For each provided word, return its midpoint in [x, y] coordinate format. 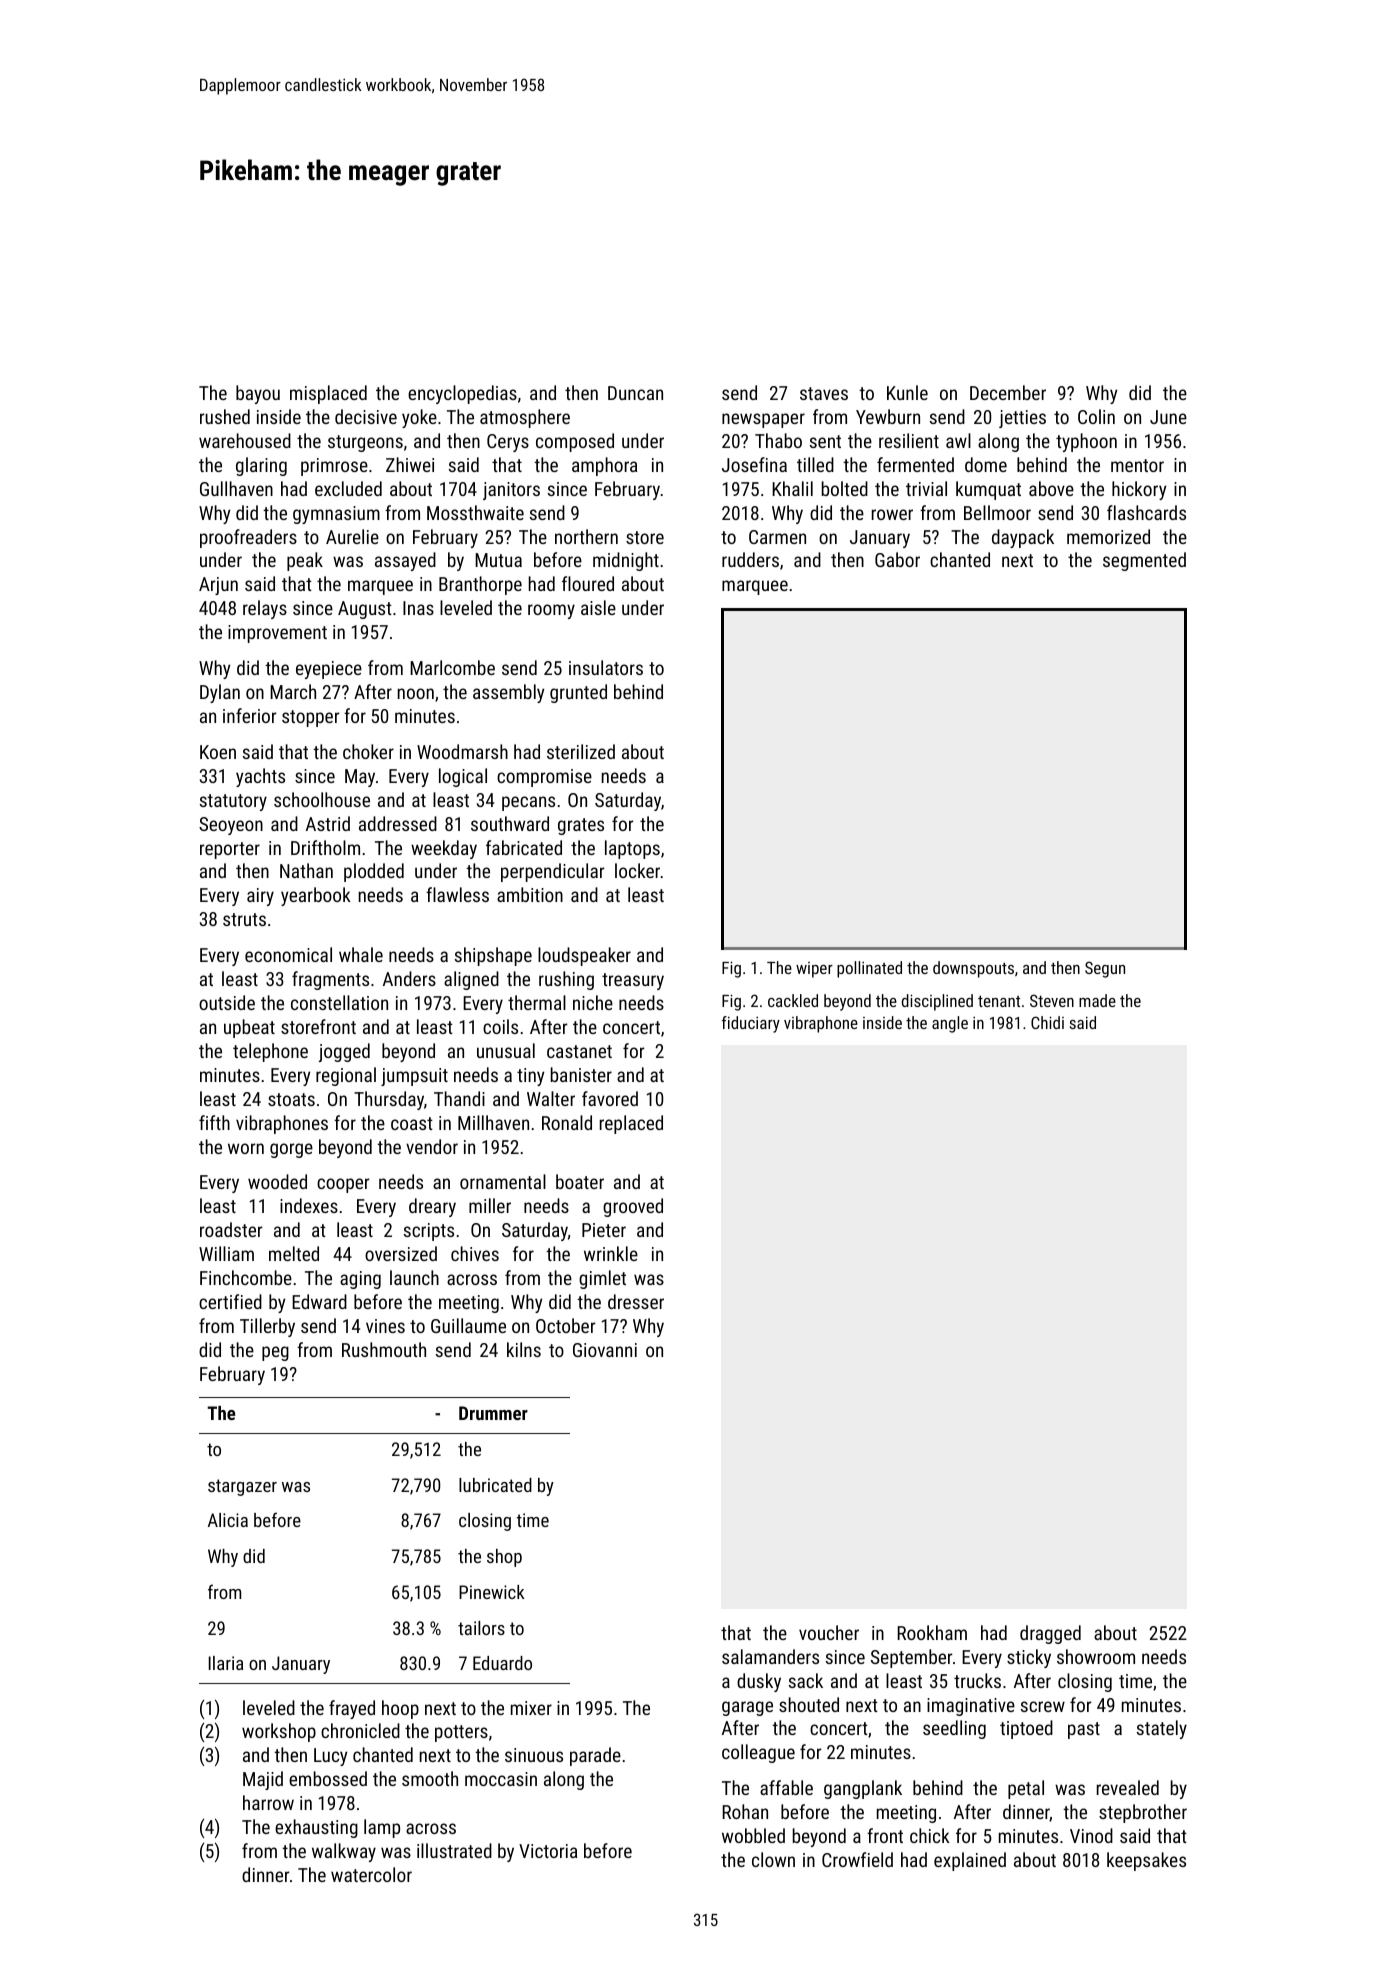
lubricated [495, 1485]
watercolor [371, 1874]
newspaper [763, 420]
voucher [829, 1632]
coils [500, 1026]
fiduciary [751, 1024]
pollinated [869, 969]
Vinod [1091, 1835]
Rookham [932, 1632]
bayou [258, 394]
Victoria [548, 1851]
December [1008, 392]
